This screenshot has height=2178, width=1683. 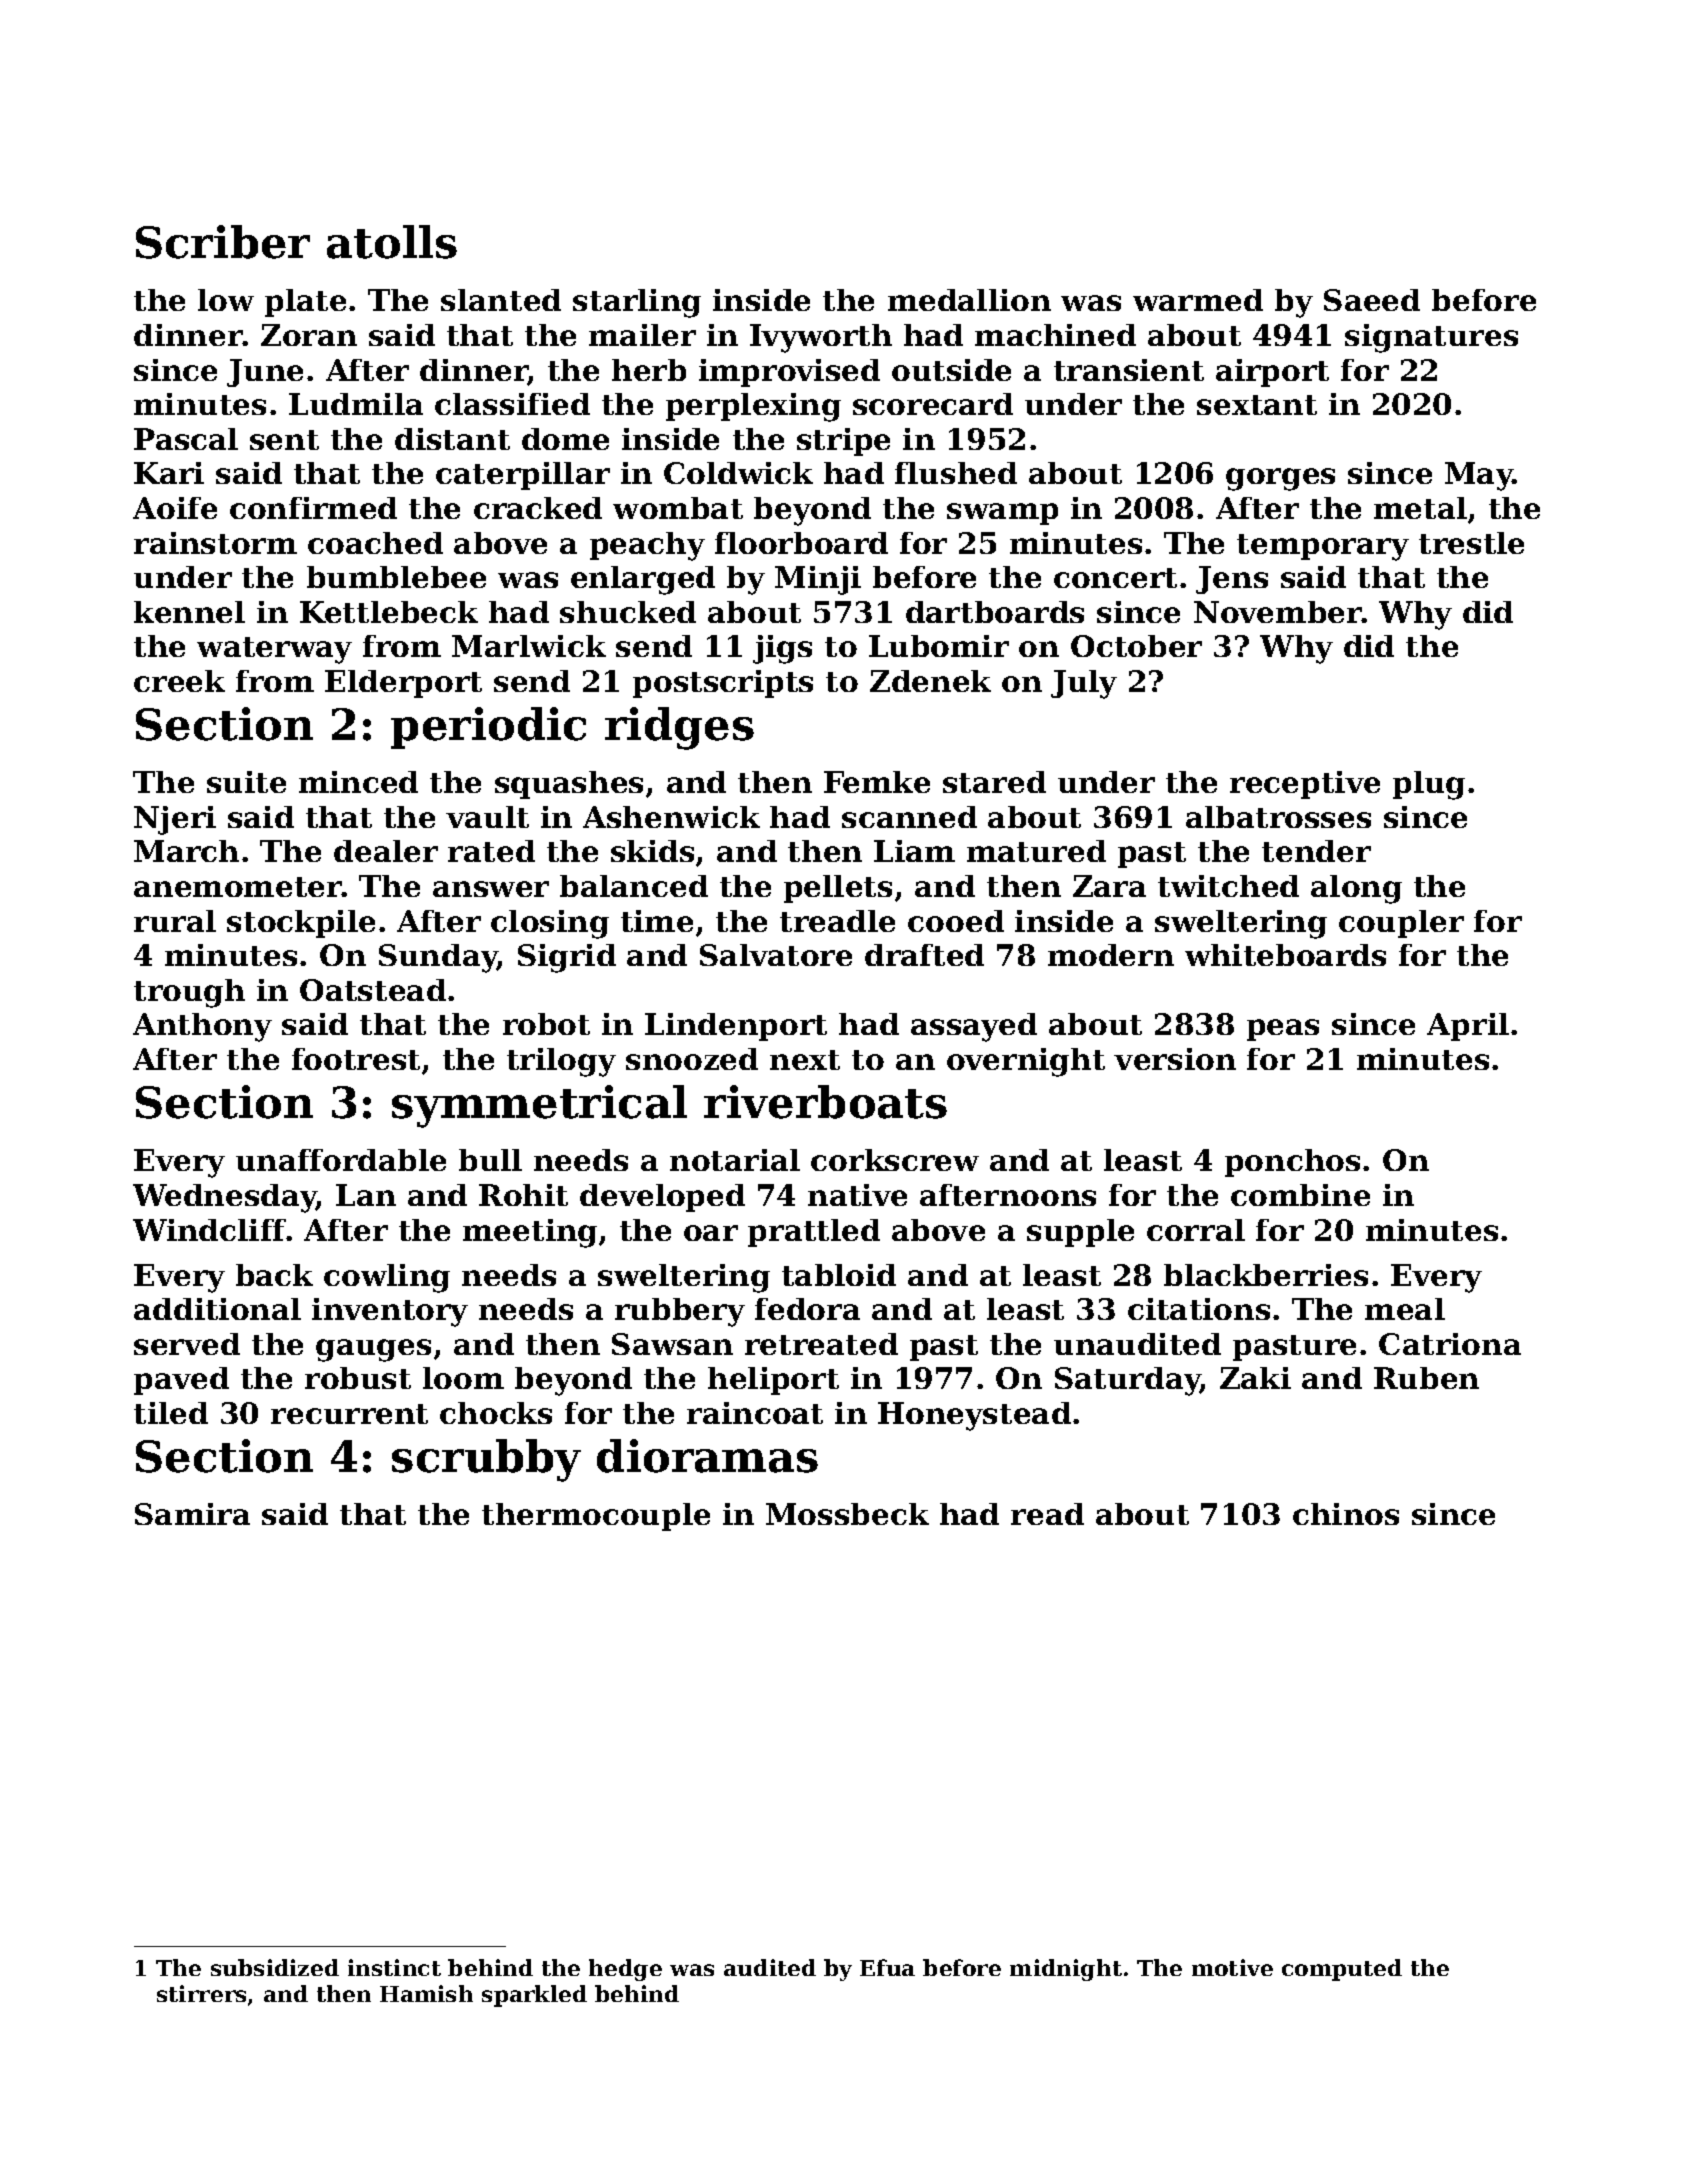 What do you see at coordinates (782, 649) in the screenshot?
I see `jigs` at bounding box center [782, 649].
